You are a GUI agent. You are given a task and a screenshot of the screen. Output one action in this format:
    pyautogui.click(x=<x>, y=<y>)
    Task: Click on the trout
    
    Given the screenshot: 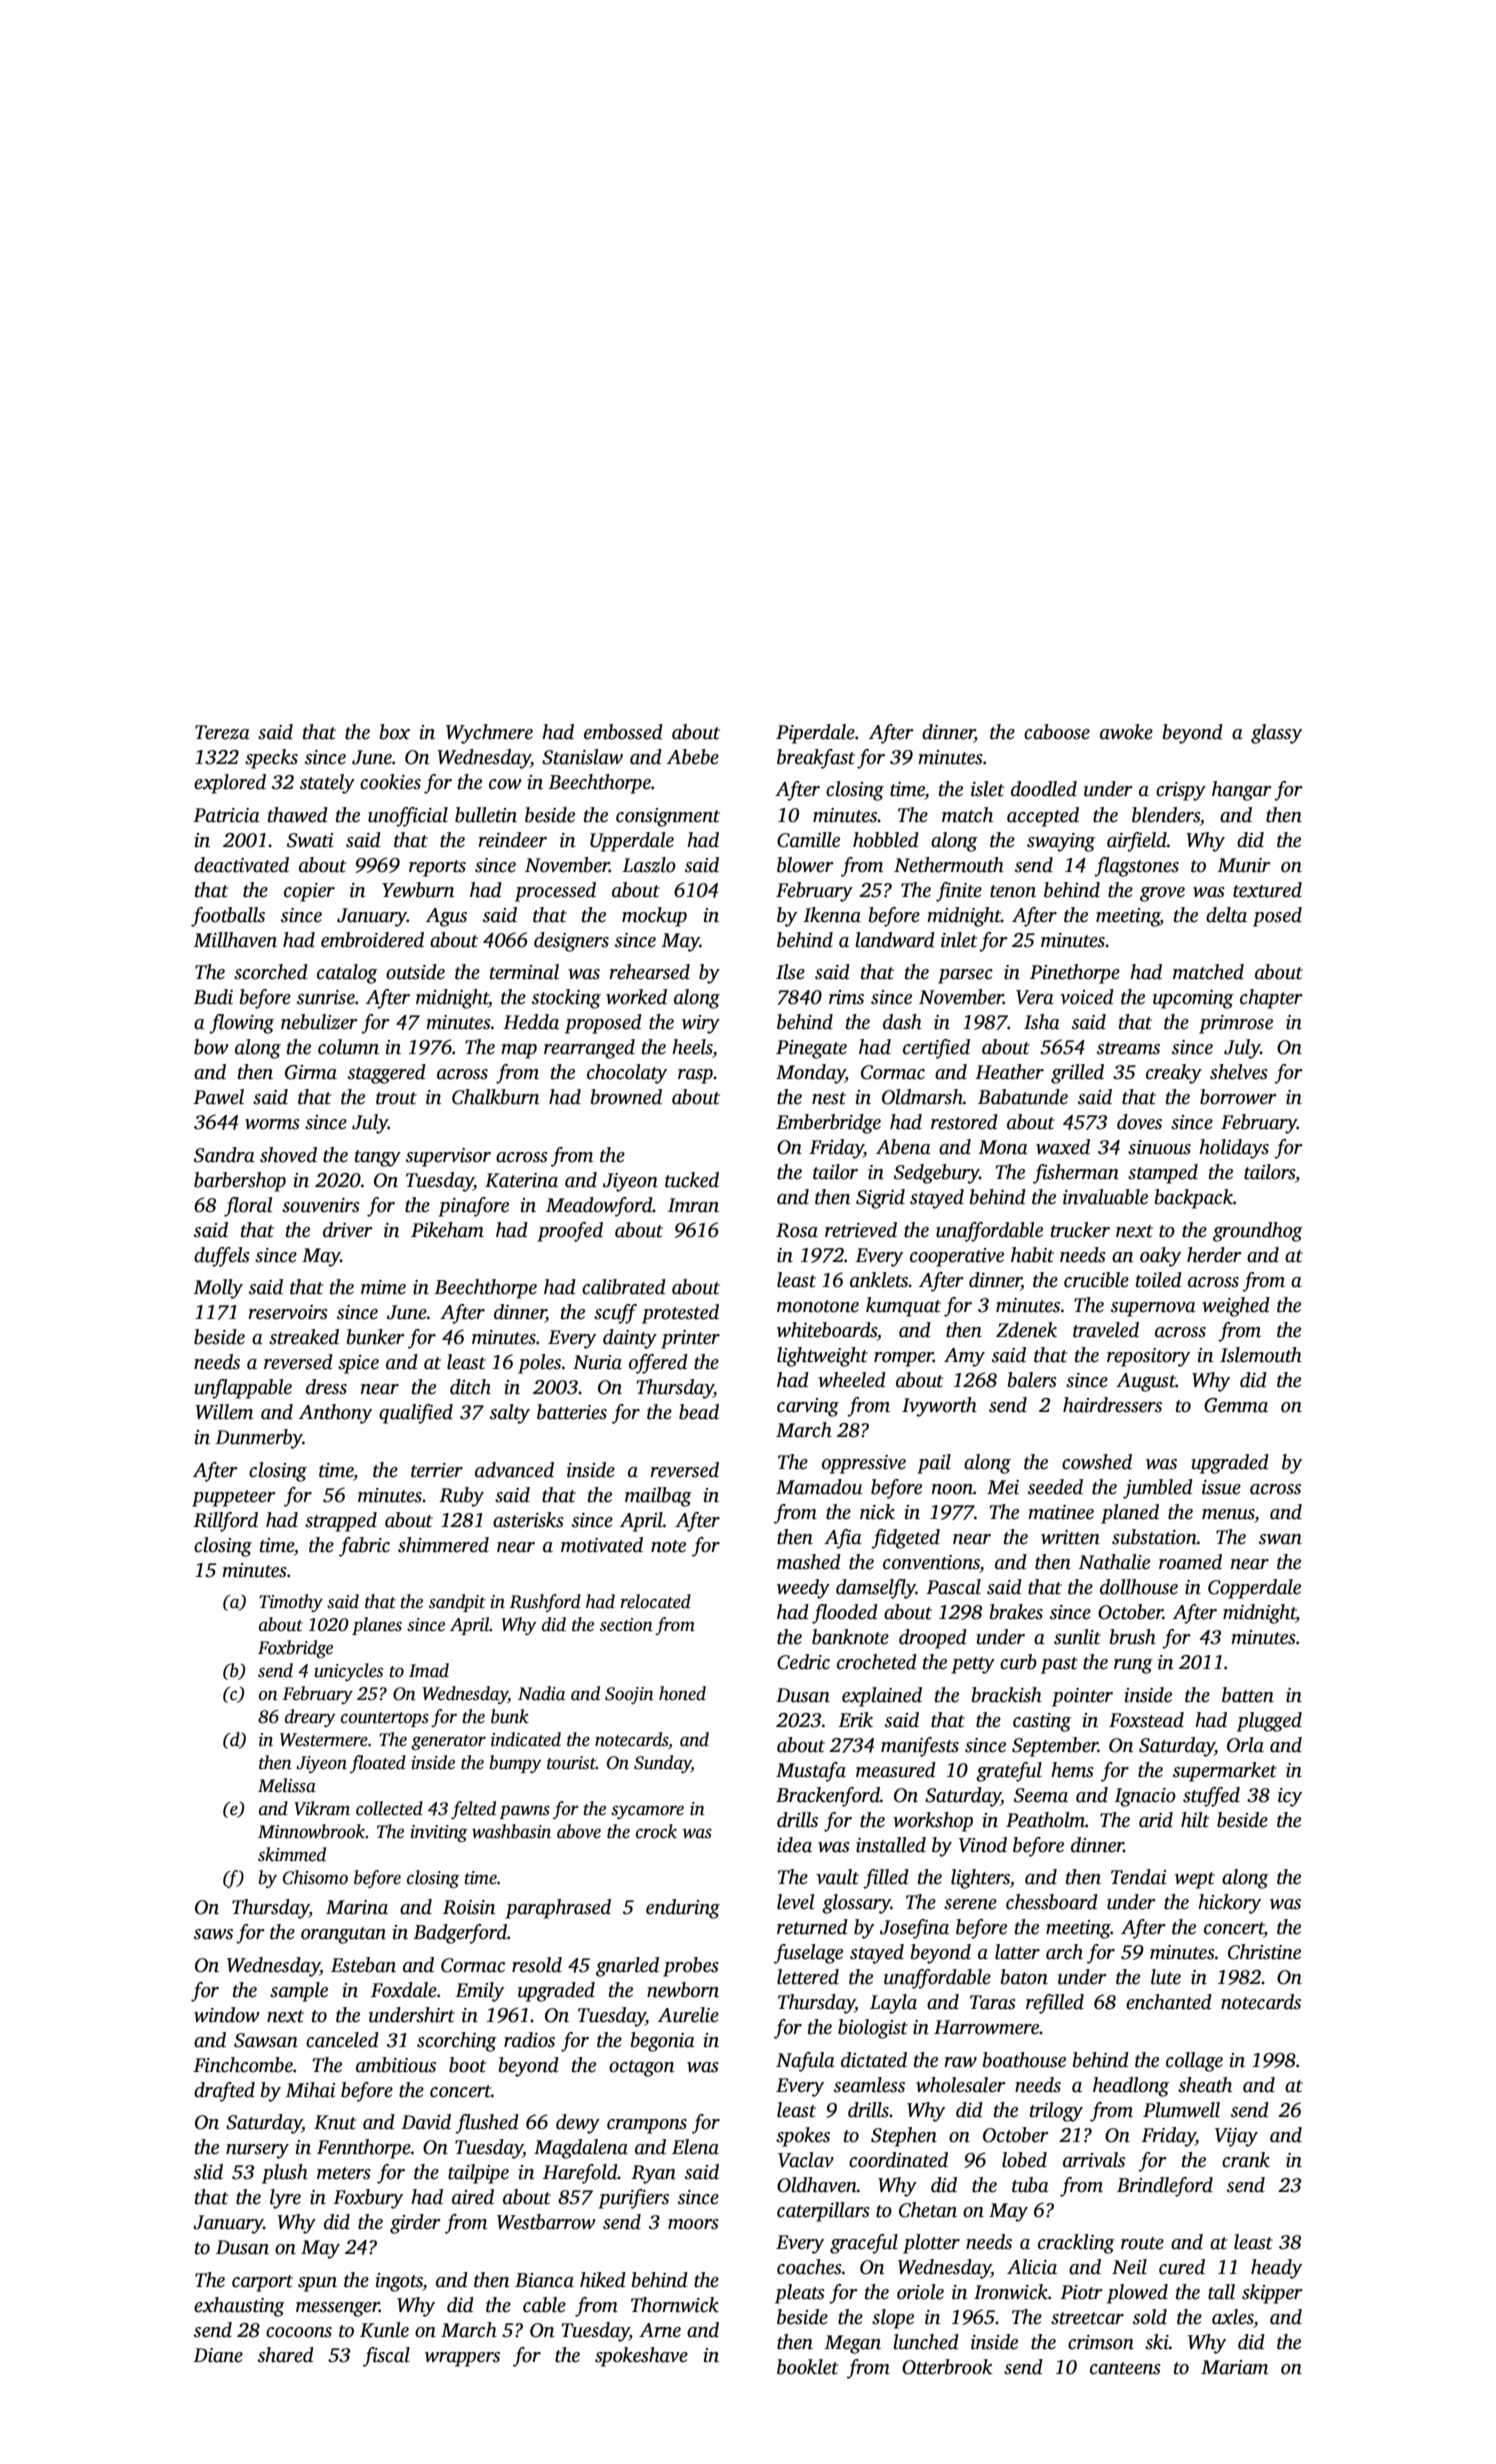 What is the action you would take?
    pyautogui.click(x=396, y=1098)
